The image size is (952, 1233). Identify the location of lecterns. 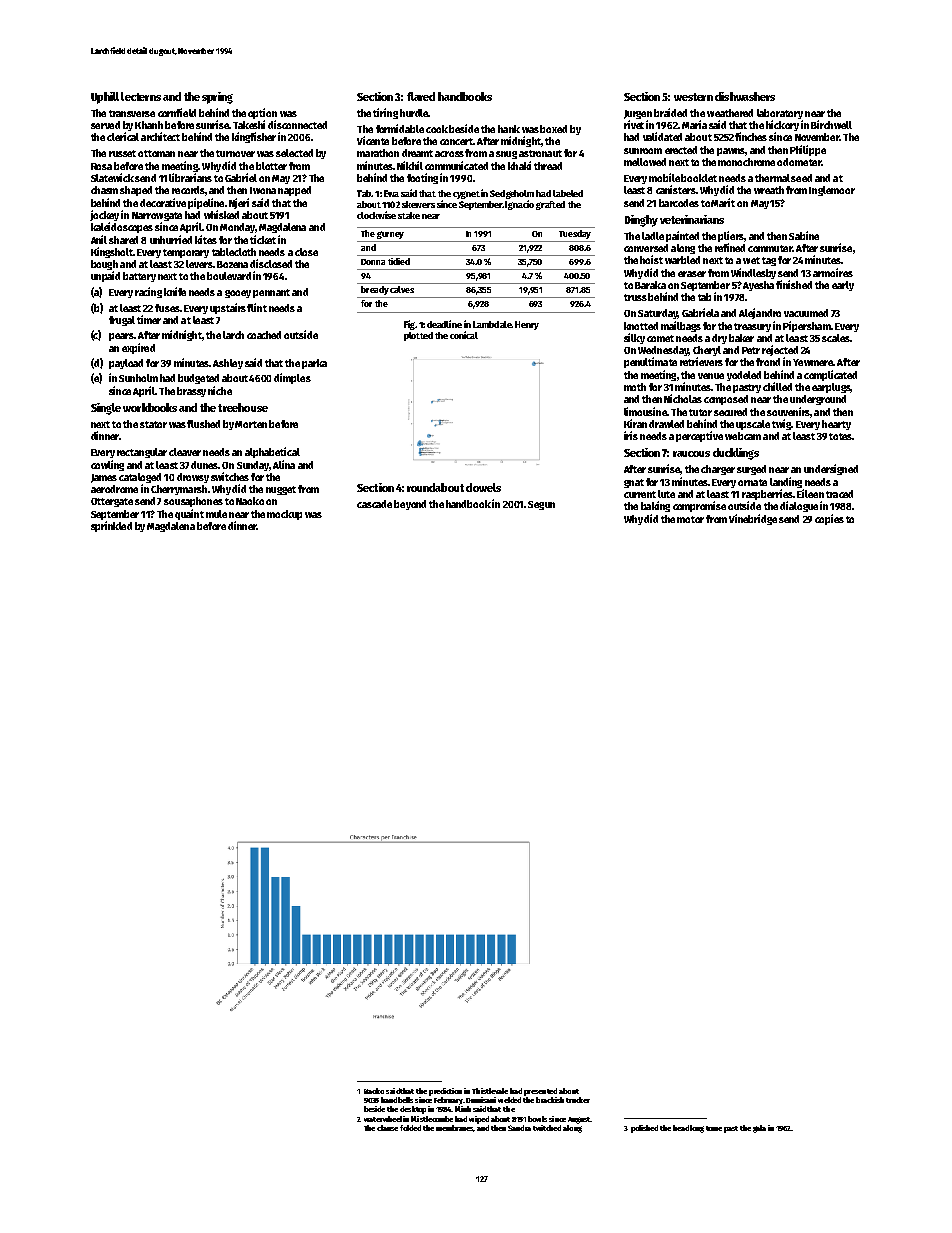
(141, 96).
